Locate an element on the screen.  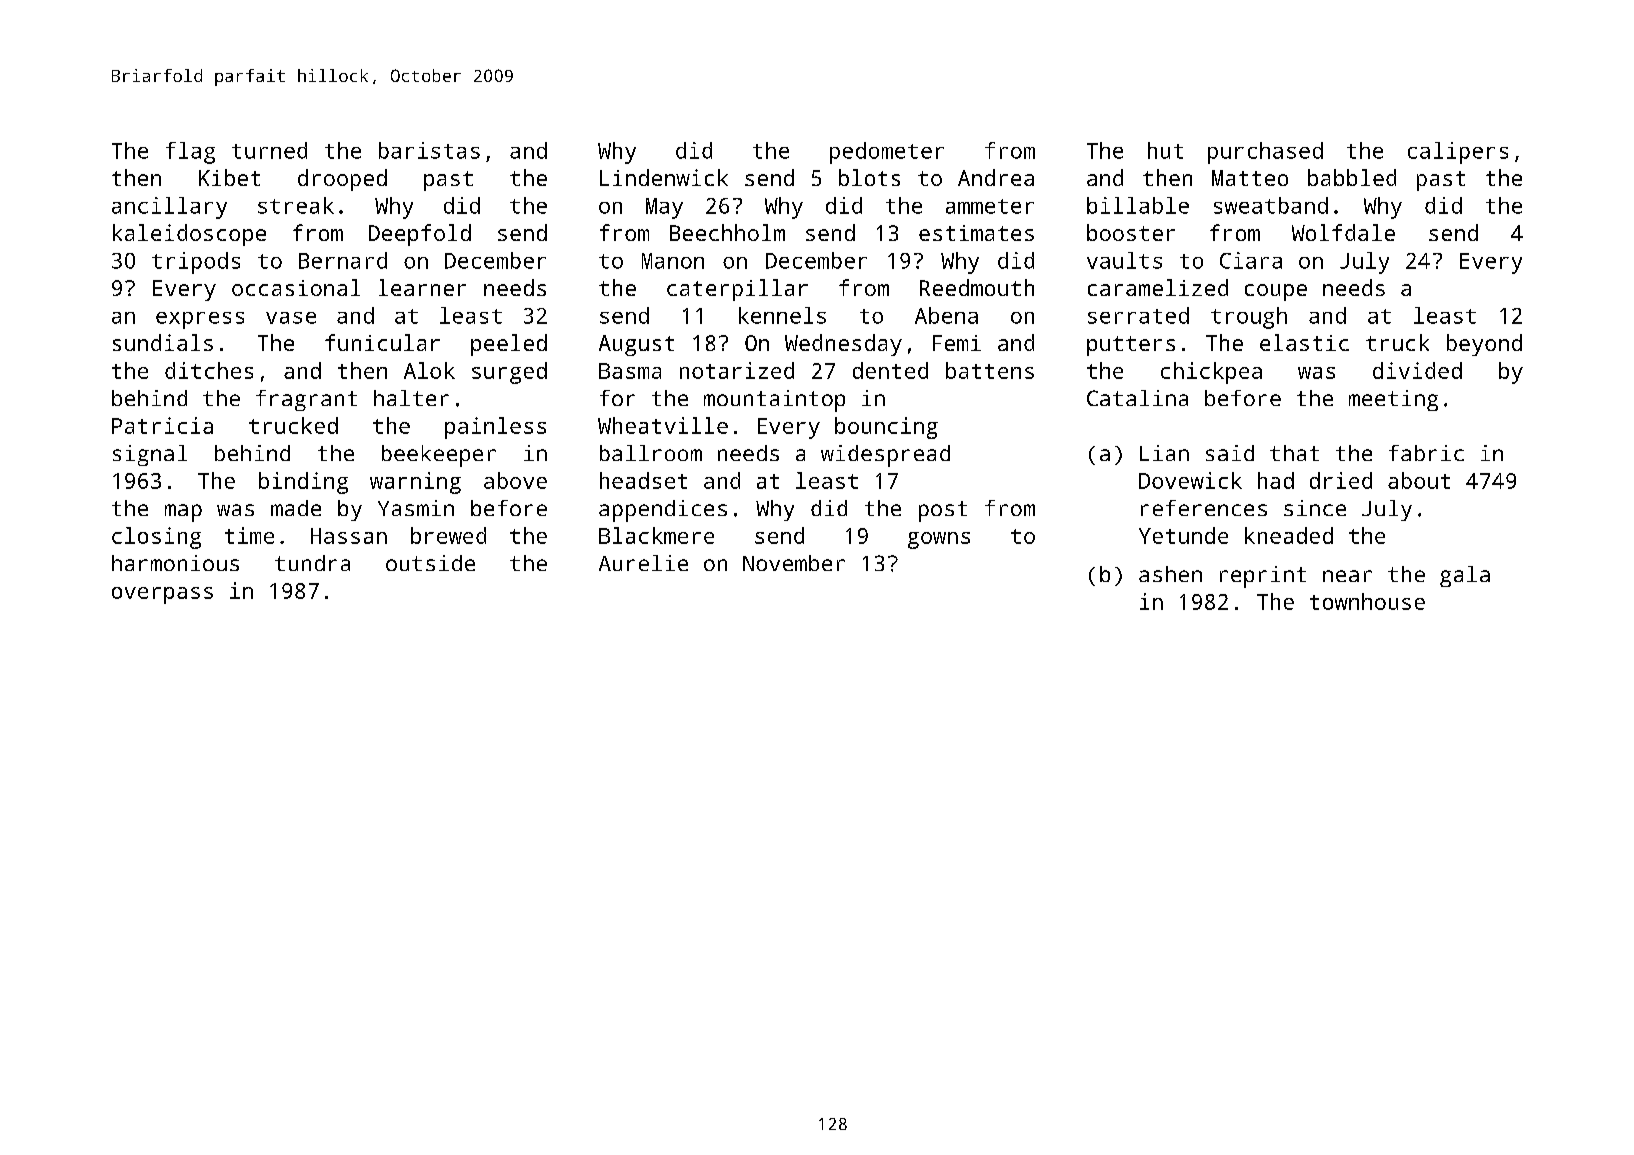
November is located at coordinates (794, 563).
